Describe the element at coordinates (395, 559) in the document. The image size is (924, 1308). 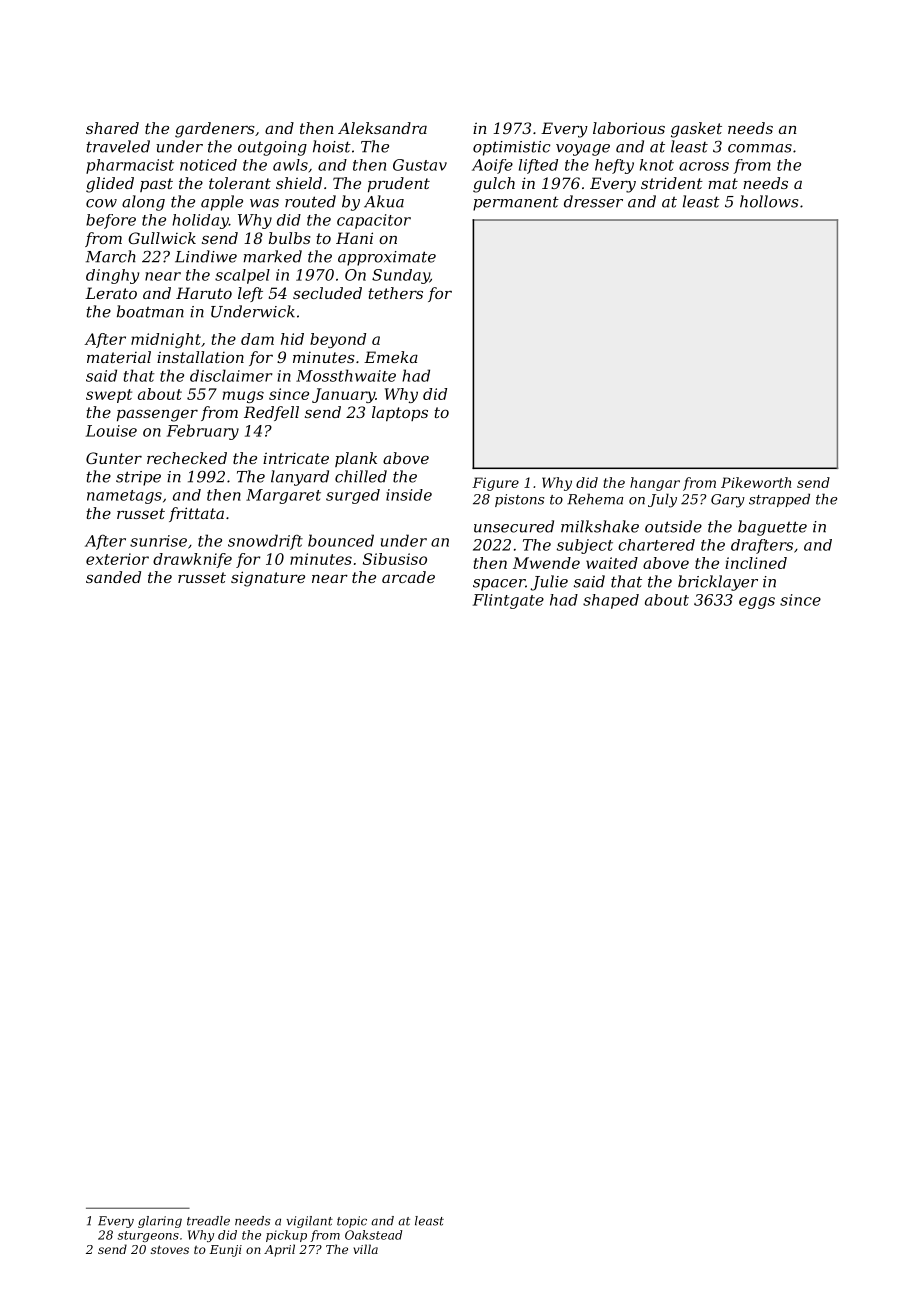
I see `Sibusiso` at that location.
